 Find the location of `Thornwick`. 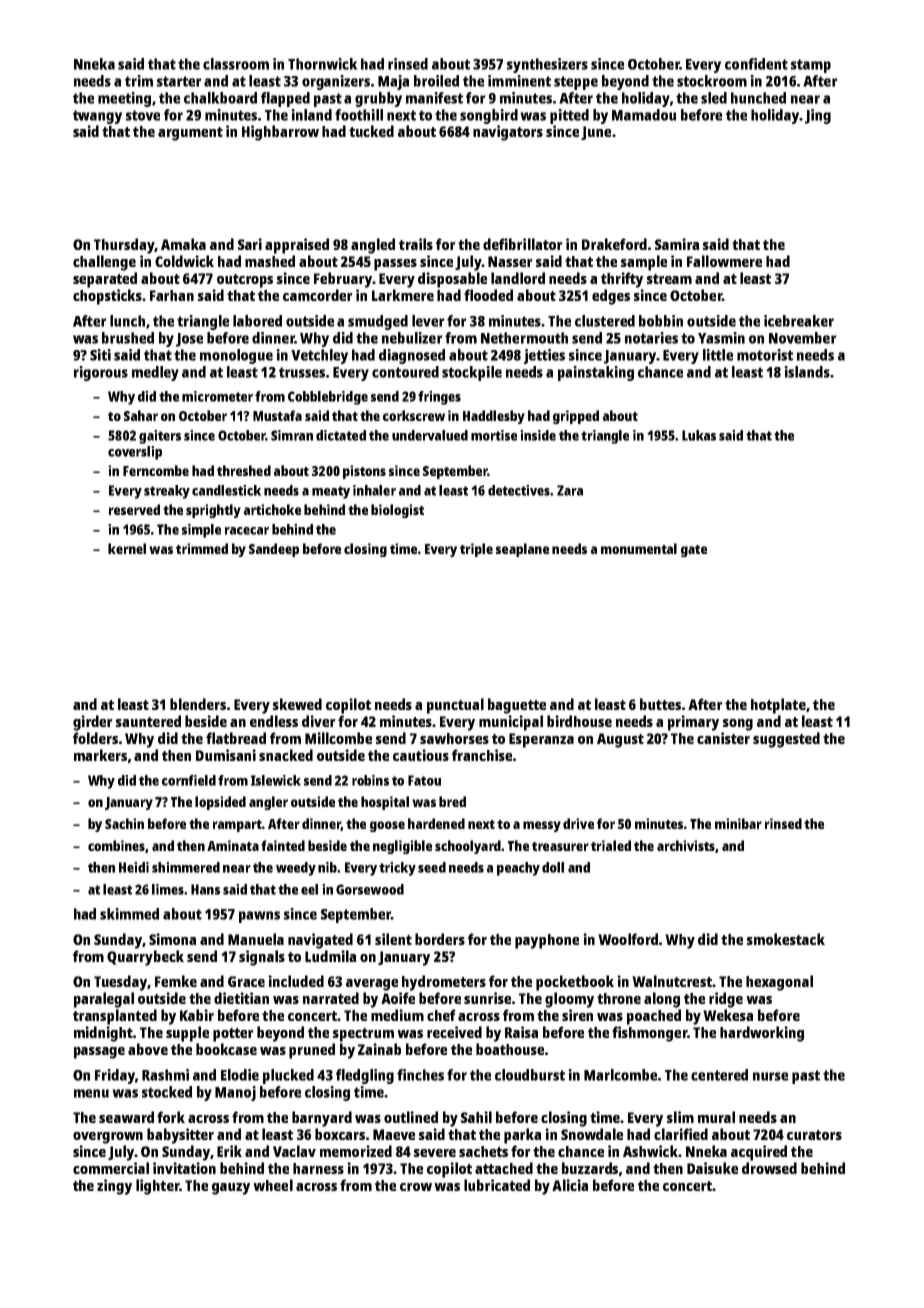

Thornwick is located at coordinates (322, 64).
